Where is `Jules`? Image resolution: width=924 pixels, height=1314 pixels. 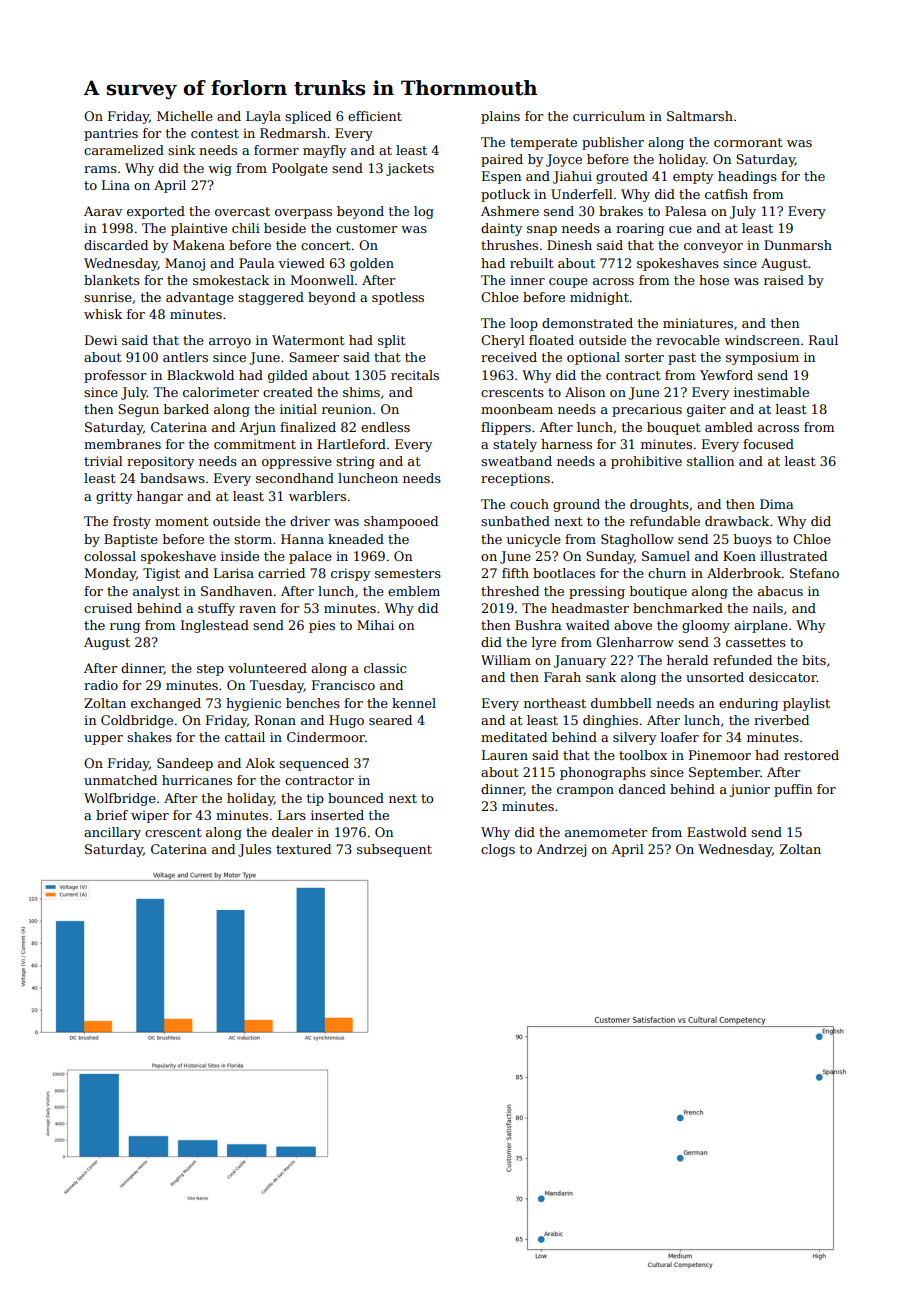
Jules is located at coordinates (254, 850).
